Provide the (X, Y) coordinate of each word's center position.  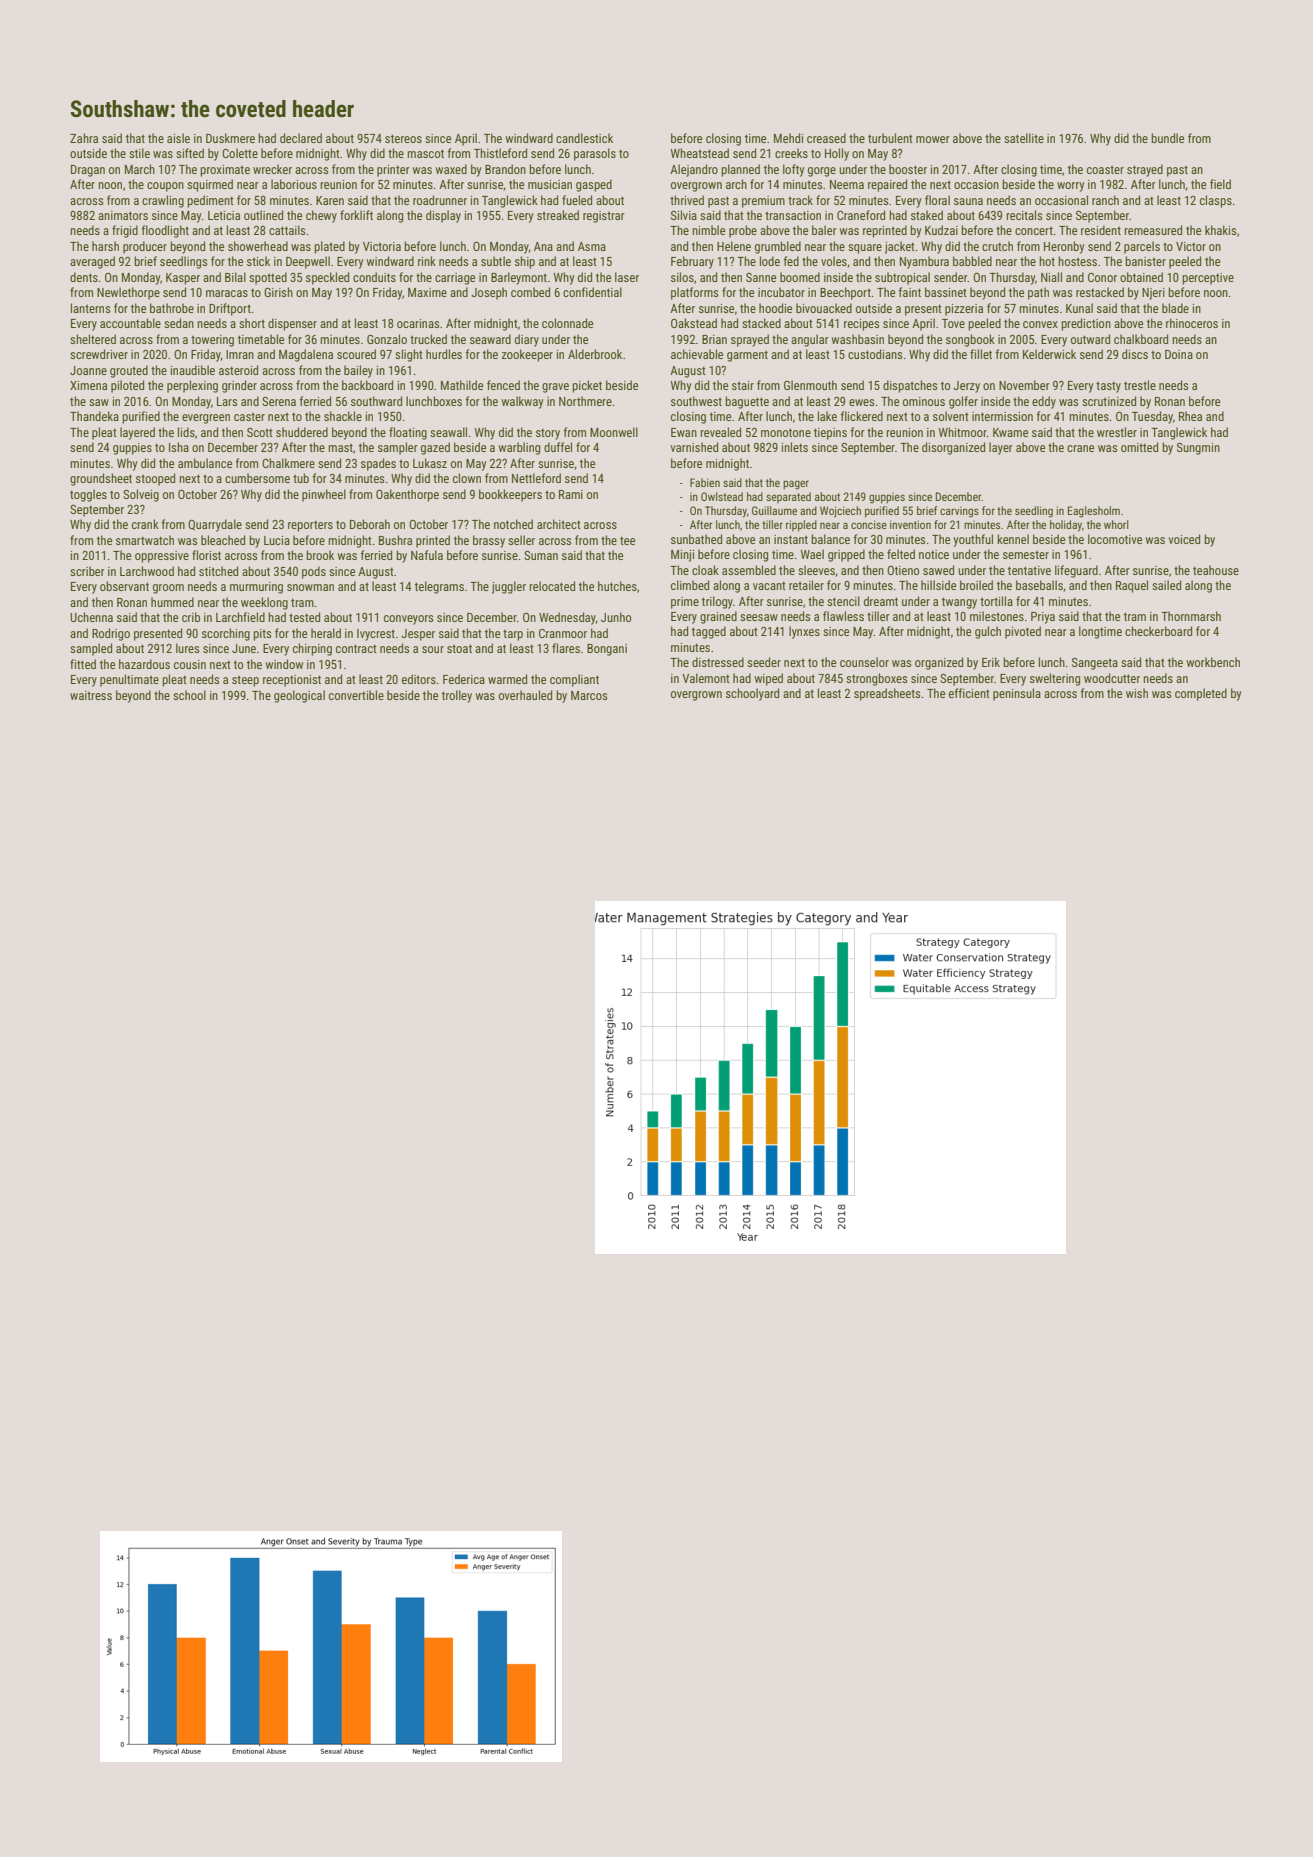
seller (521, 540)
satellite (1024, 138)
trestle (1140, 385)
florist (206, 555)
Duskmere (230, 138)
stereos (403, 138)
